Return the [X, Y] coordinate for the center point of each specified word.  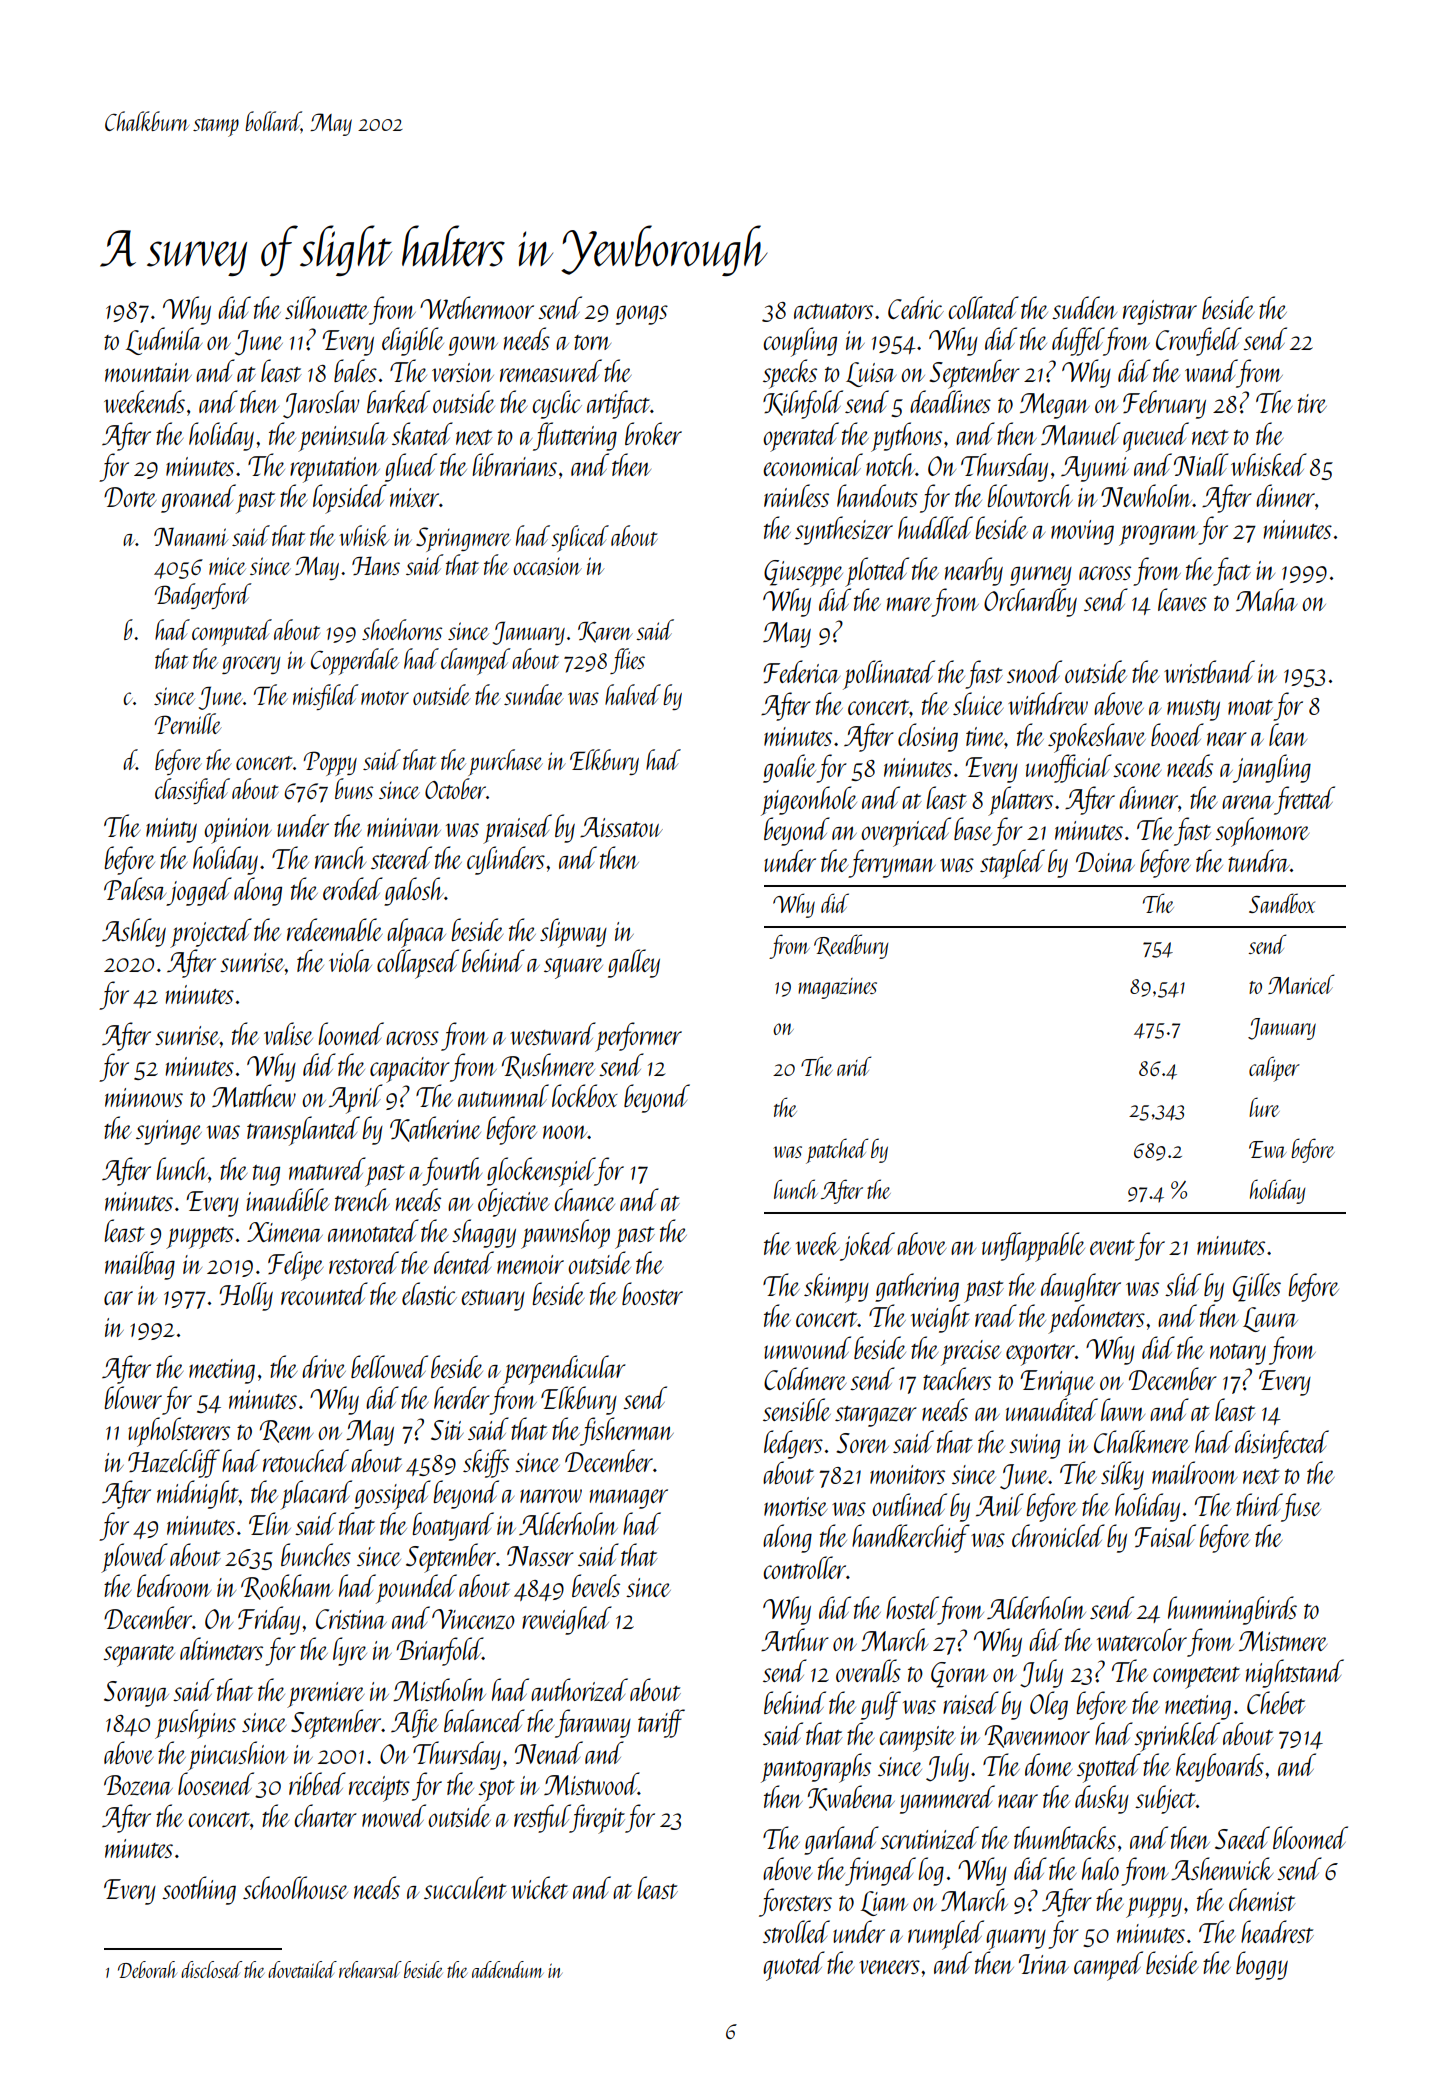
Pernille [188, 723]
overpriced [906, 832]
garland [841, 1840]
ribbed [317, 1783]
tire [1312, 403]
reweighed [567, 1620]
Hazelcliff [174, 1463]
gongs [642, 315]
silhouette [326, 307]
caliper [1274, 1069]
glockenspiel [541, 1172]
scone [1137, 770]
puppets [200, 1238]
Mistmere [1283, 1641]
